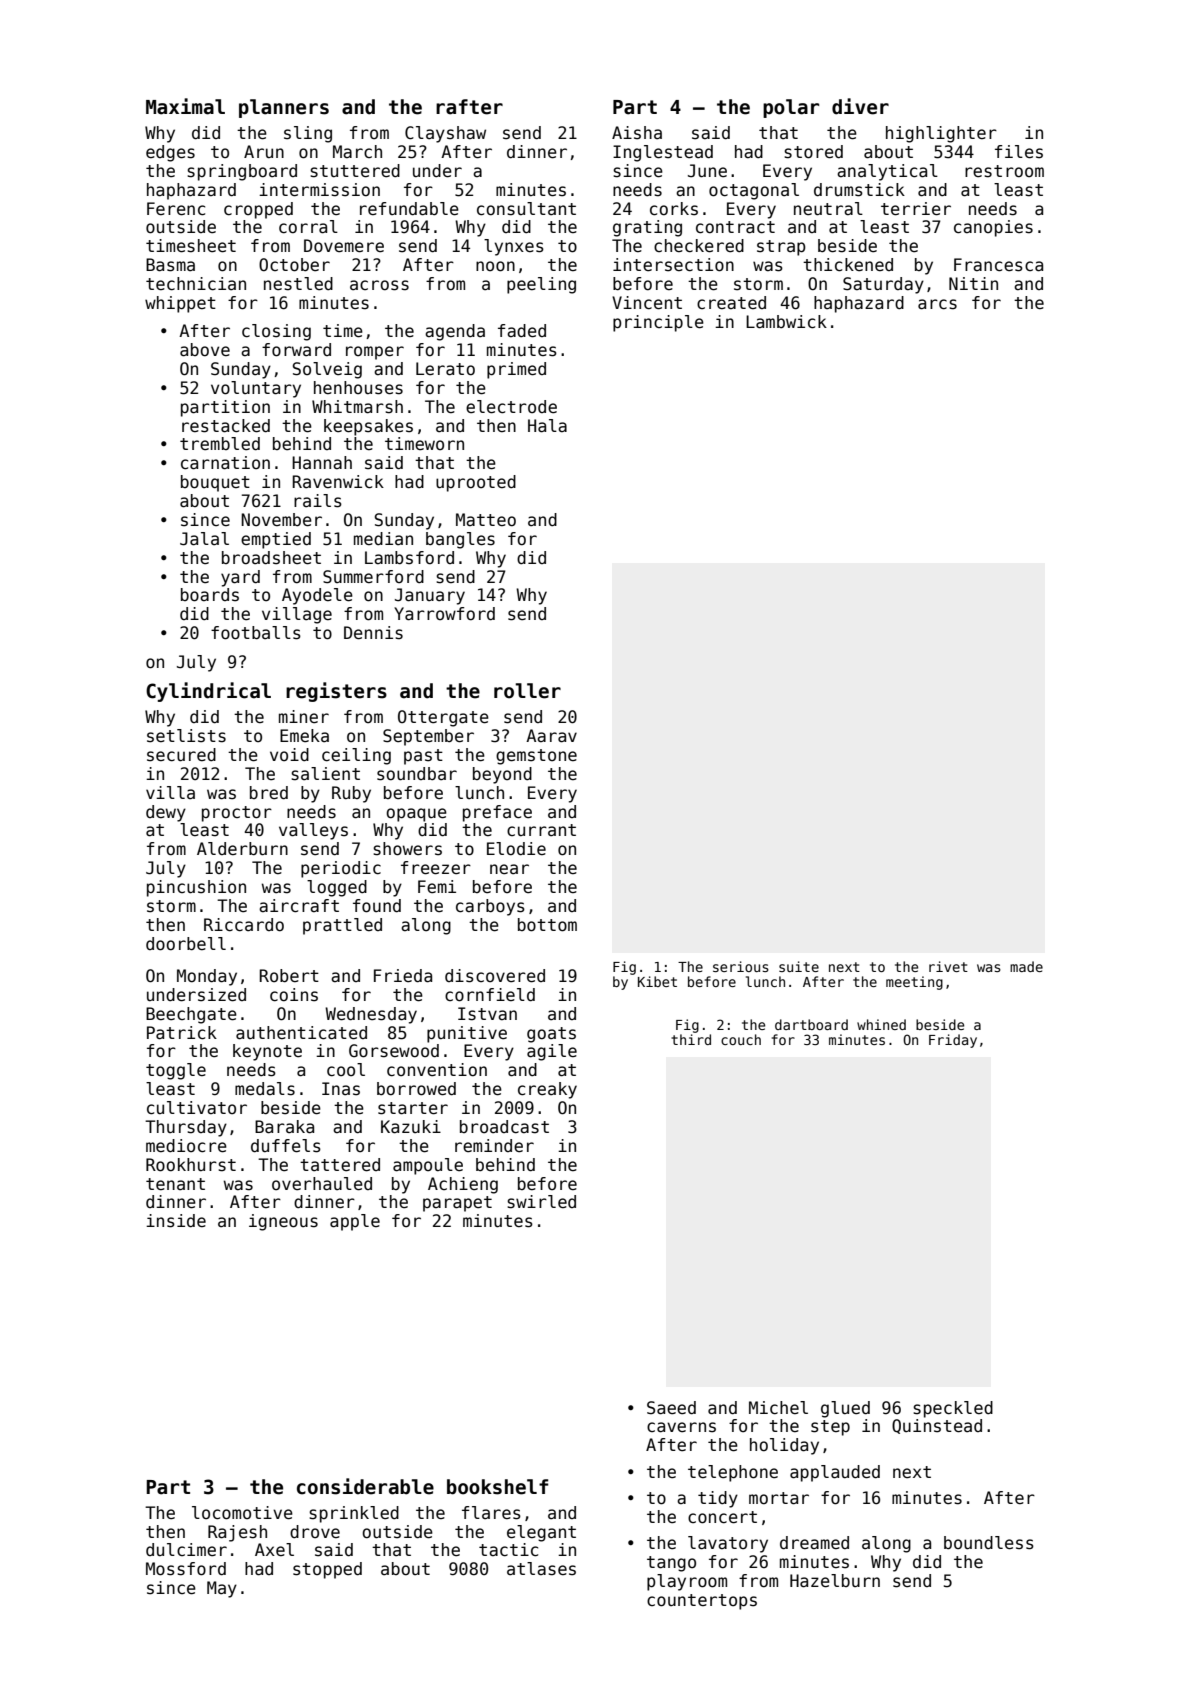 The image size is (1190, 1684). I want to click on stopped, so click(327, 1570).
